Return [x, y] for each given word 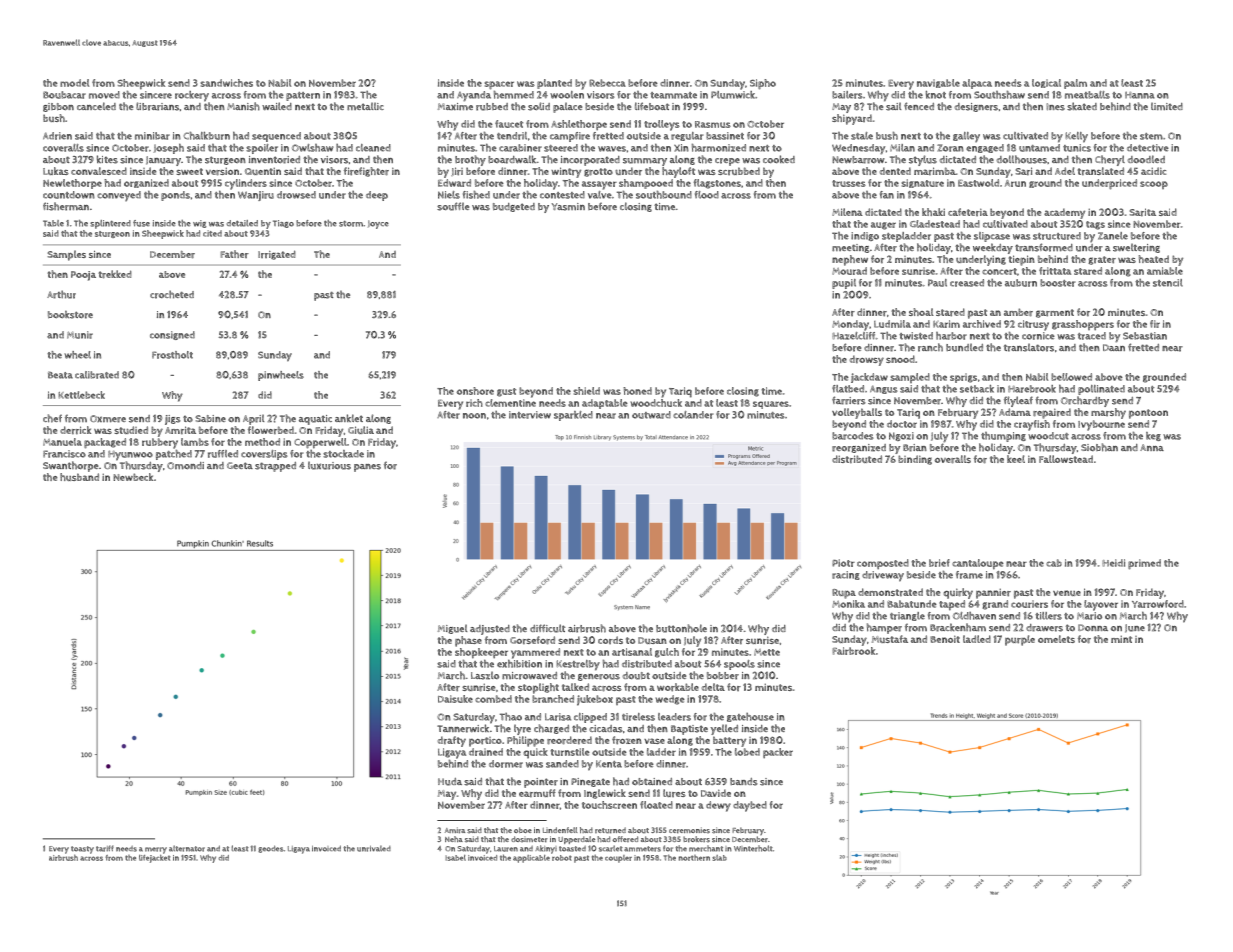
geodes [270, 849]
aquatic [315, 420]
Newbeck [133, 477]
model [74, 83]
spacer [499, 85]
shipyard [852, 119]
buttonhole [681, 628]
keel [1016, 459]
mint [1121, 639]
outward [651, 415]
